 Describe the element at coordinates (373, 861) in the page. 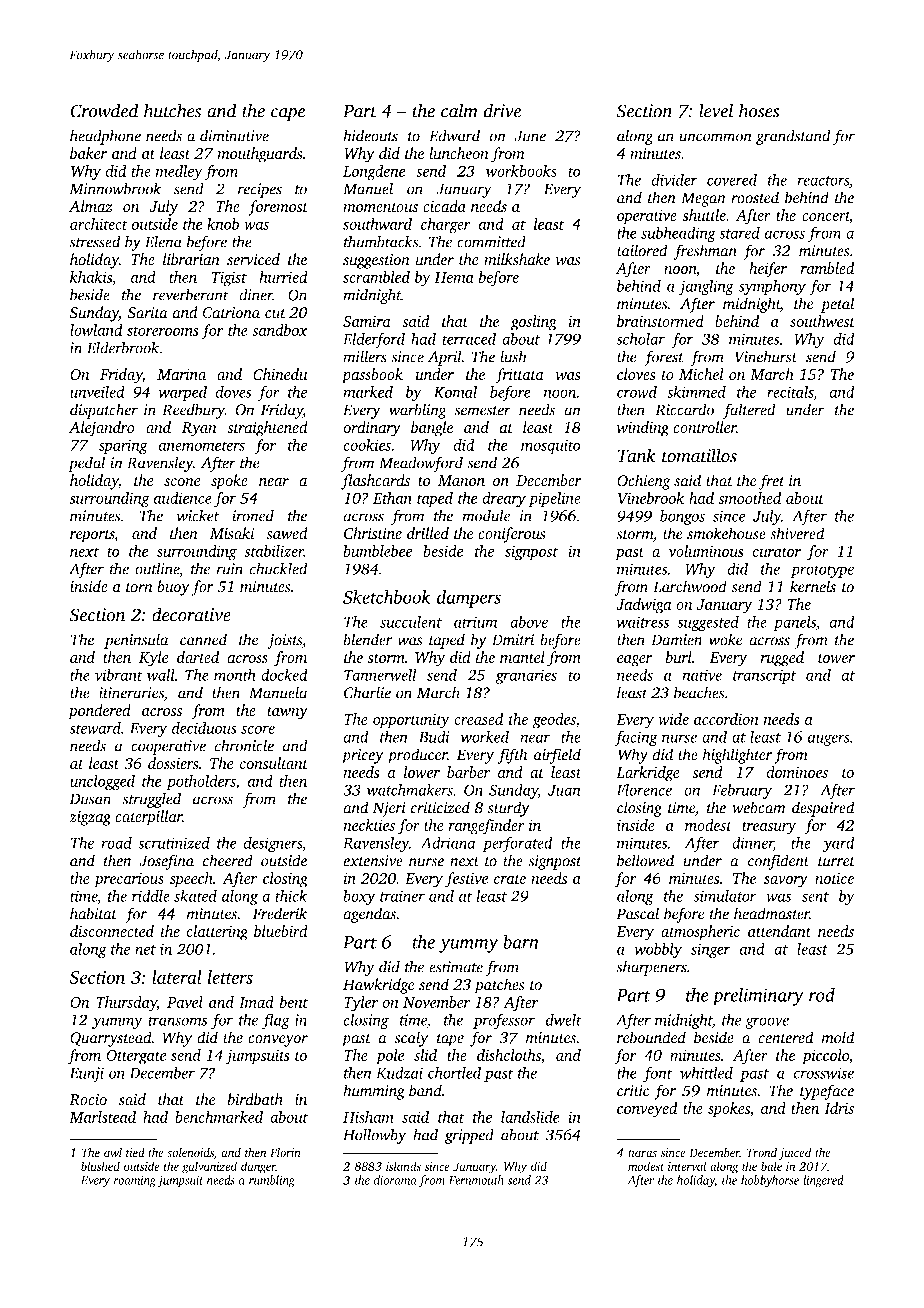

I see `extensive` at that location.
